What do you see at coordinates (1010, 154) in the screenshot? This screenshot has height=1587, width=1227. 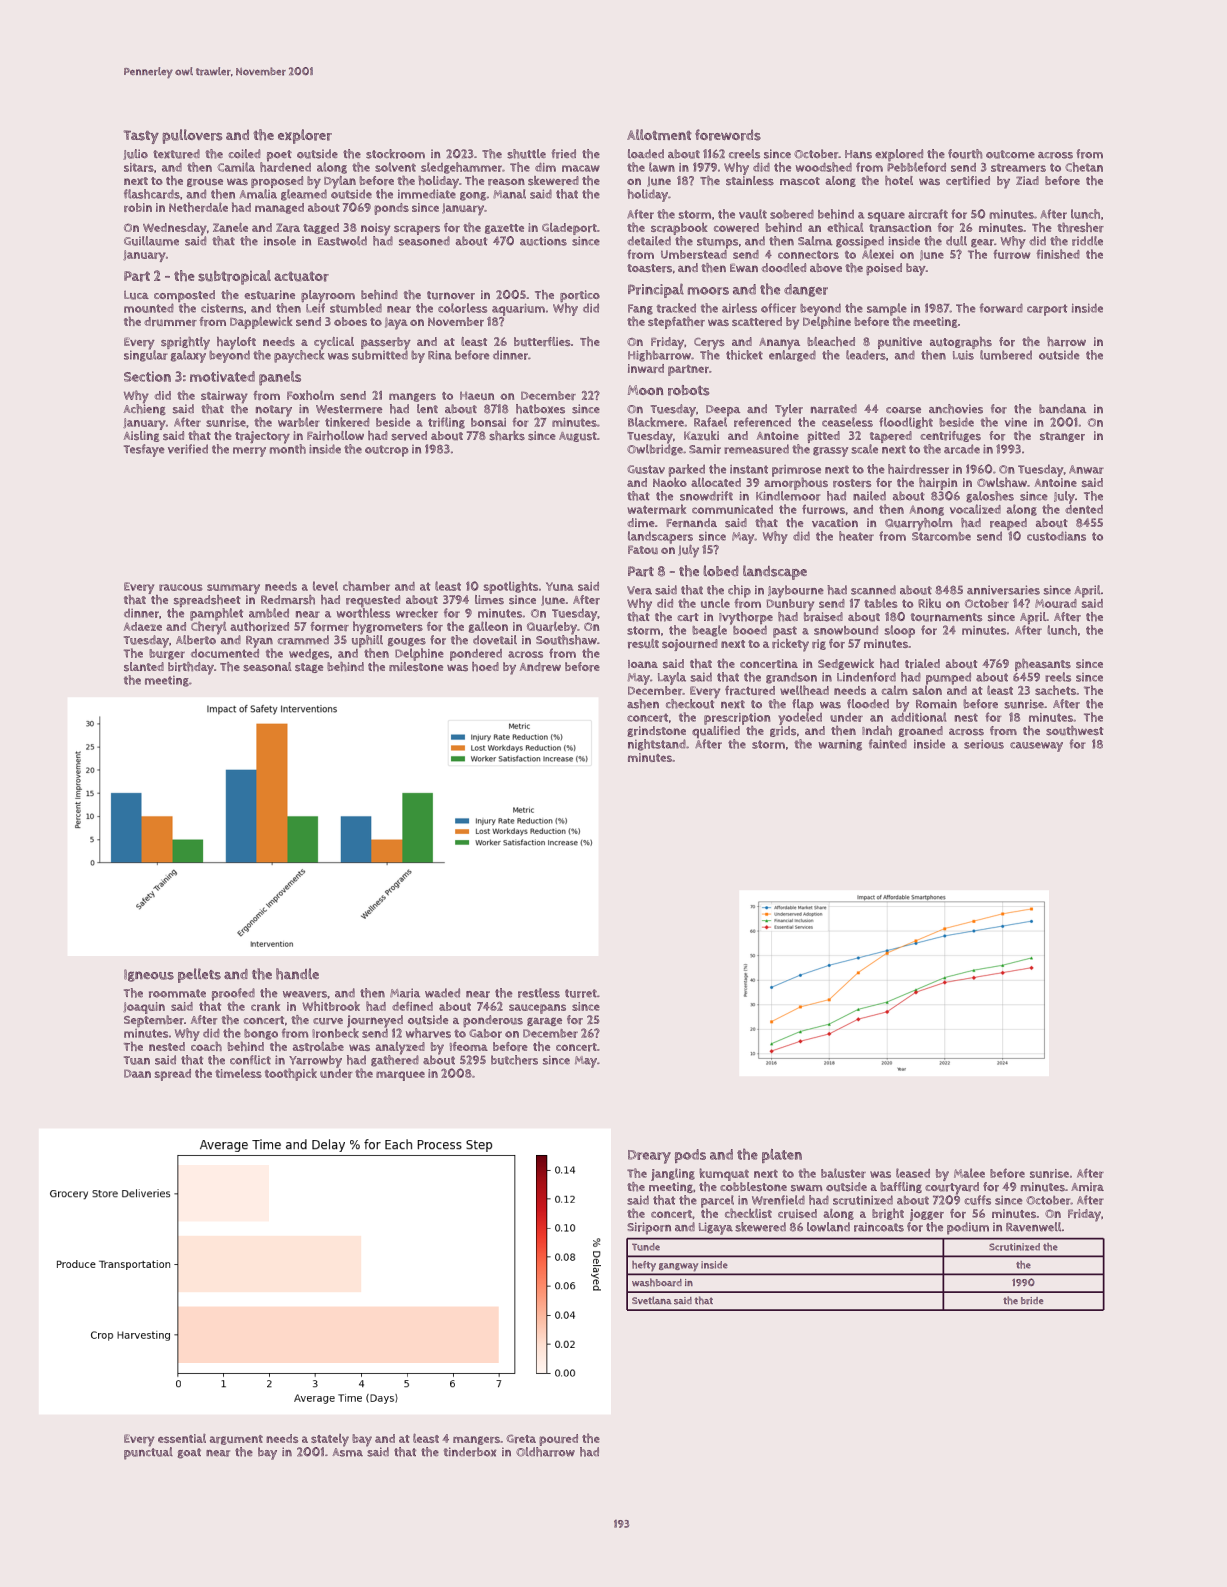 I see `outcome` at bounding box center [1010, 154].
